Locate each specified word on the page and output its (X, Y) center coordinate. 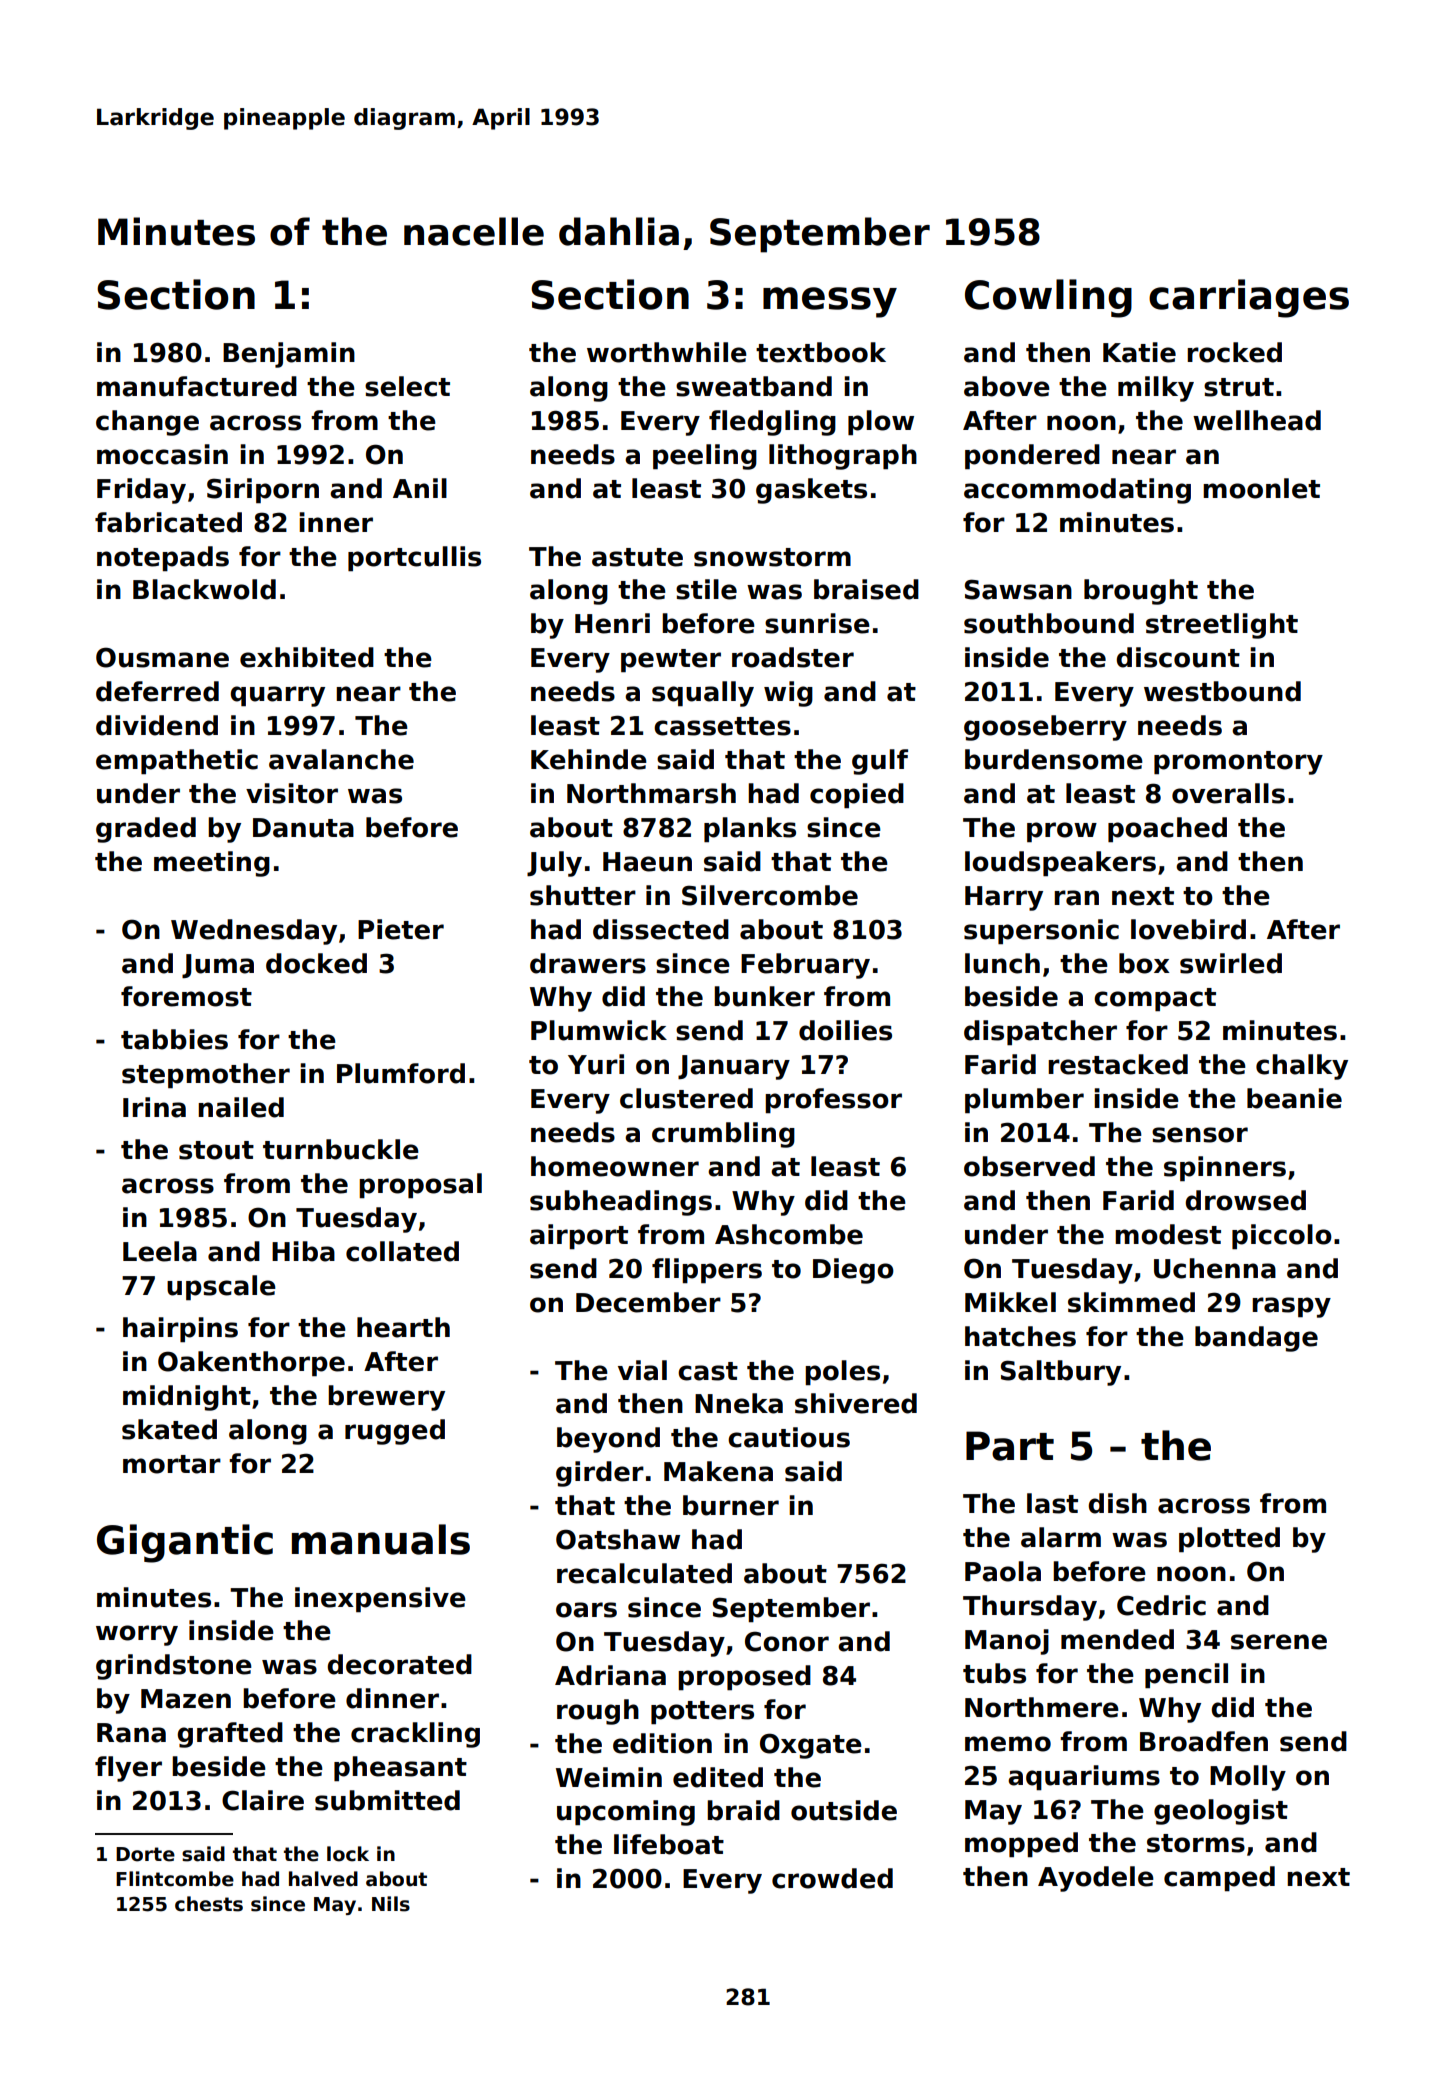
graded (146, 830)
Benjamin (289, 355)
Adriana (610, 1675)
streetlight (1222, 626)
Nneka (739, 1403)
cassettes (722, 726)
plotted (1229, 1540)
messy (830, 302)
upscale (221, 1288)
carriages (1249, 298)
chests (209, 1904)
